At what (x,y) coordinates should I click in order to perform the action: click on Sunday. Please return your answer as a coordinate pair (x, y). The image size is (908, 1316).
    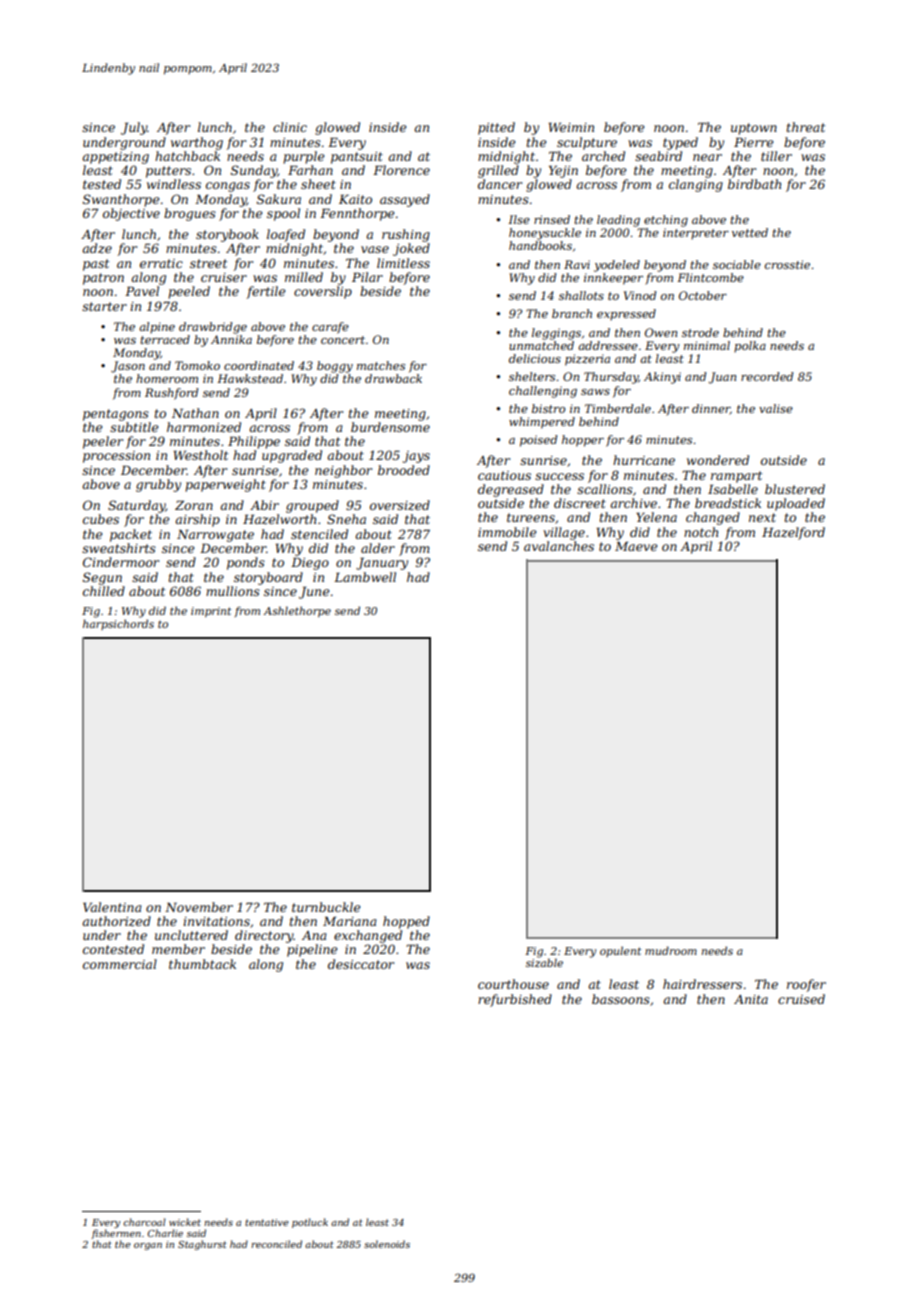
    Looking at the image, I should click on (254, 171).
